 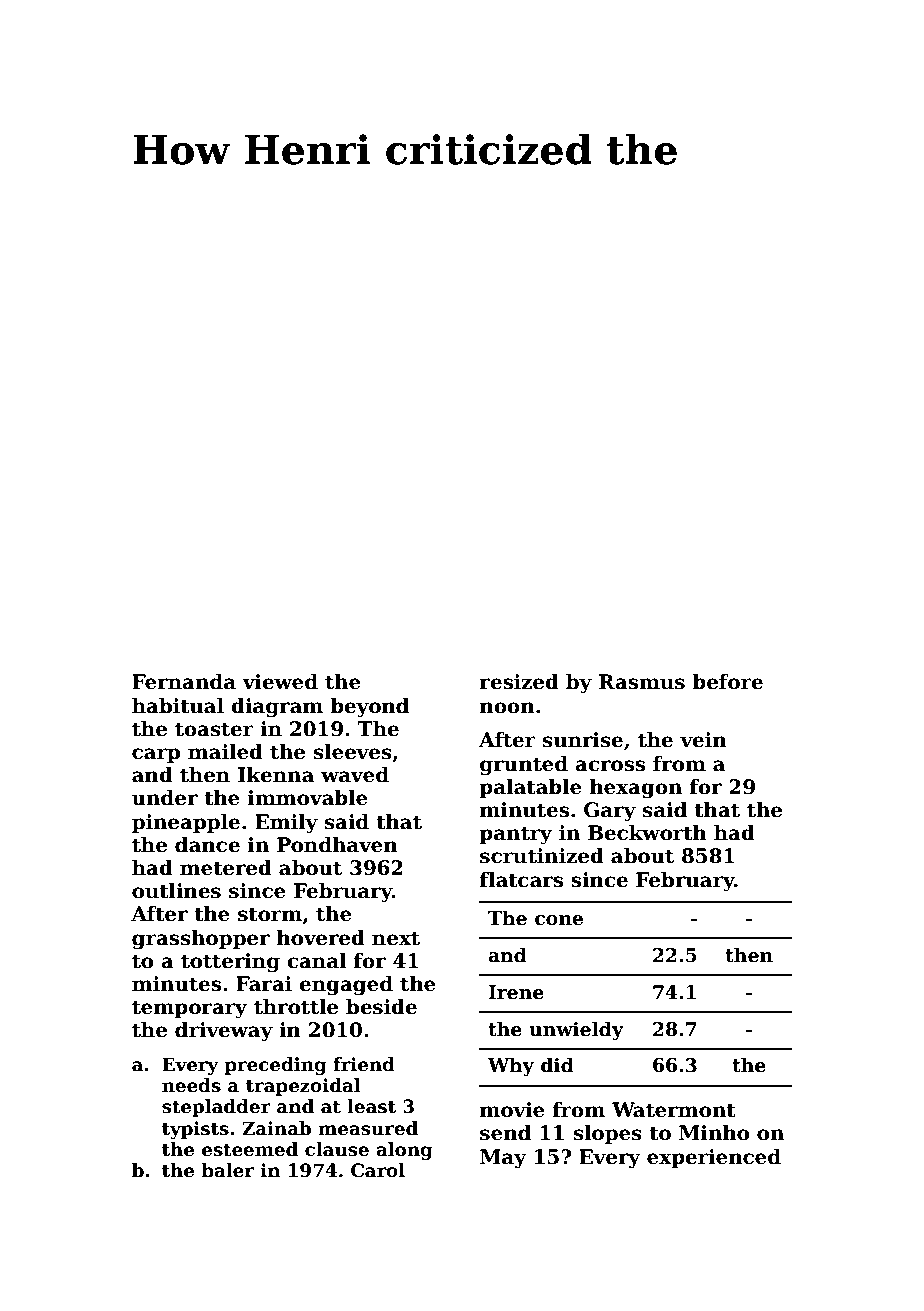 What do you see at coordinates (355, 775) in the screenshot?
I see `waved` at bounding box center [355, 775].
